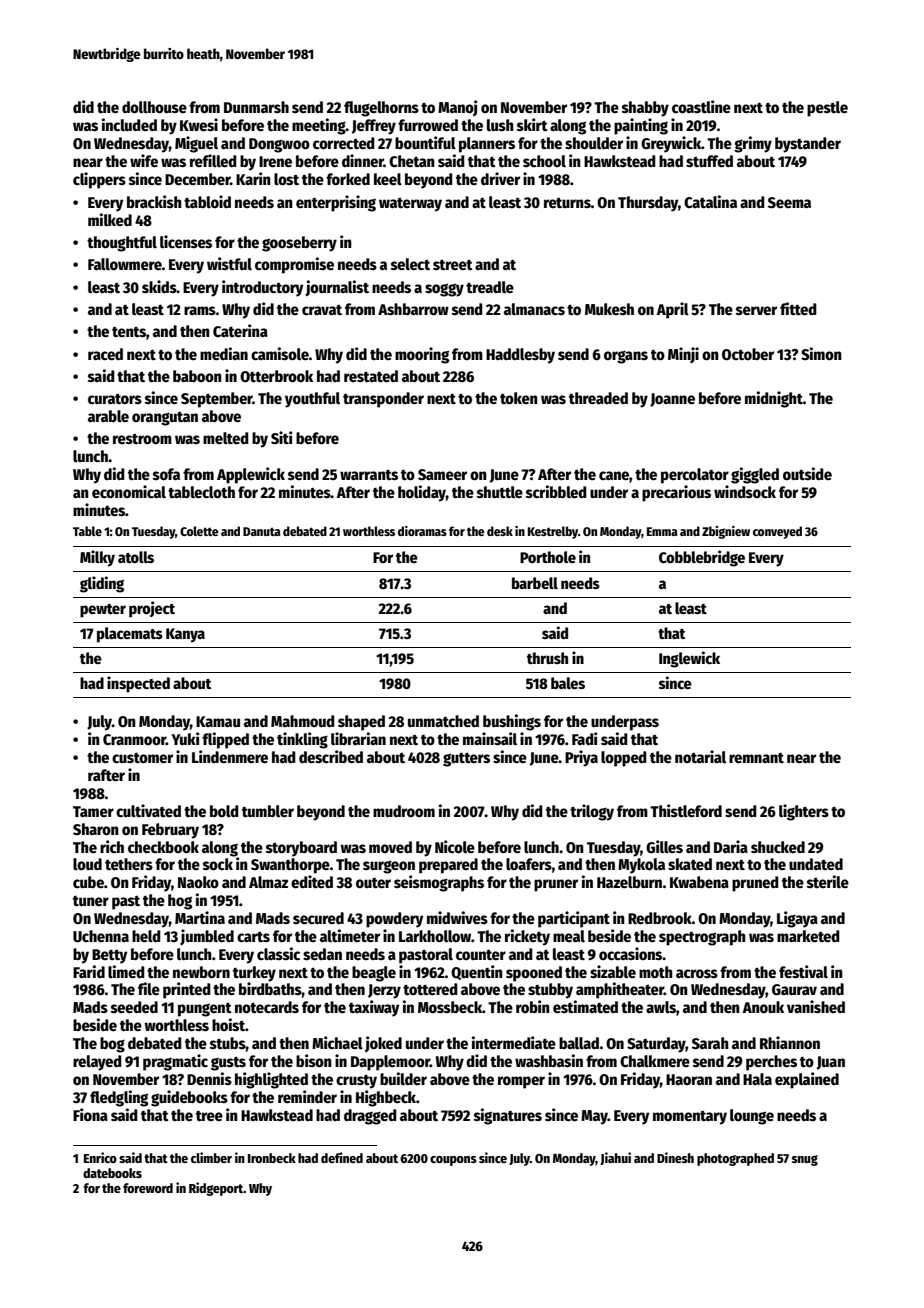 The width and height of the image is (924, 1308). I want to click on foreword, so click(148, 1188).
